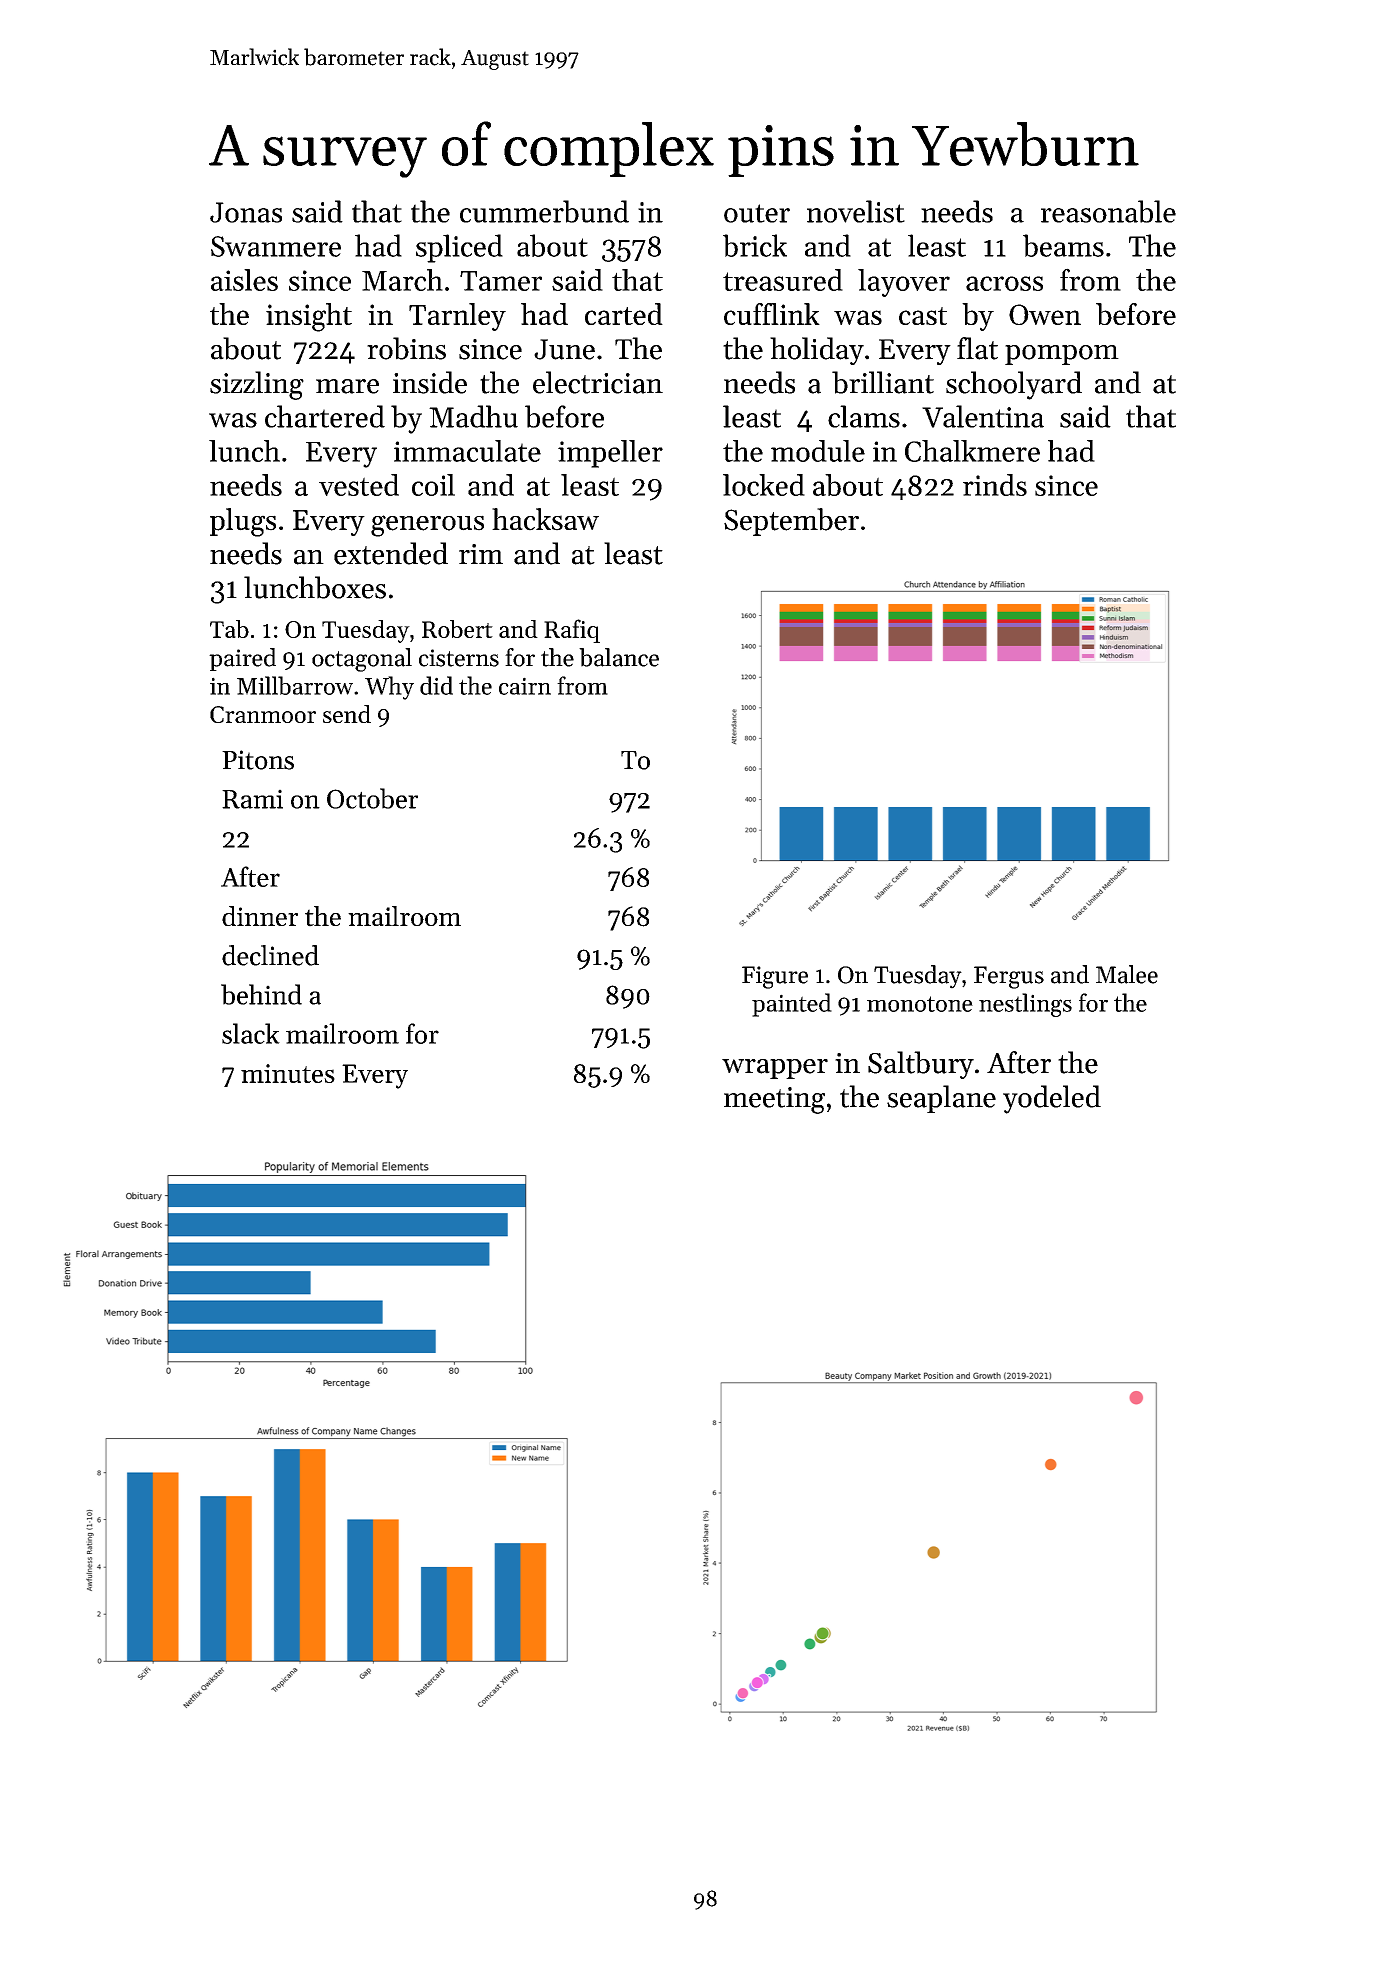 Image resolution: width=1386 pixels, height=1969 pixels. Describe the element at coordinates (995, 485) in the screenshot. I see `rinds` at that location.
